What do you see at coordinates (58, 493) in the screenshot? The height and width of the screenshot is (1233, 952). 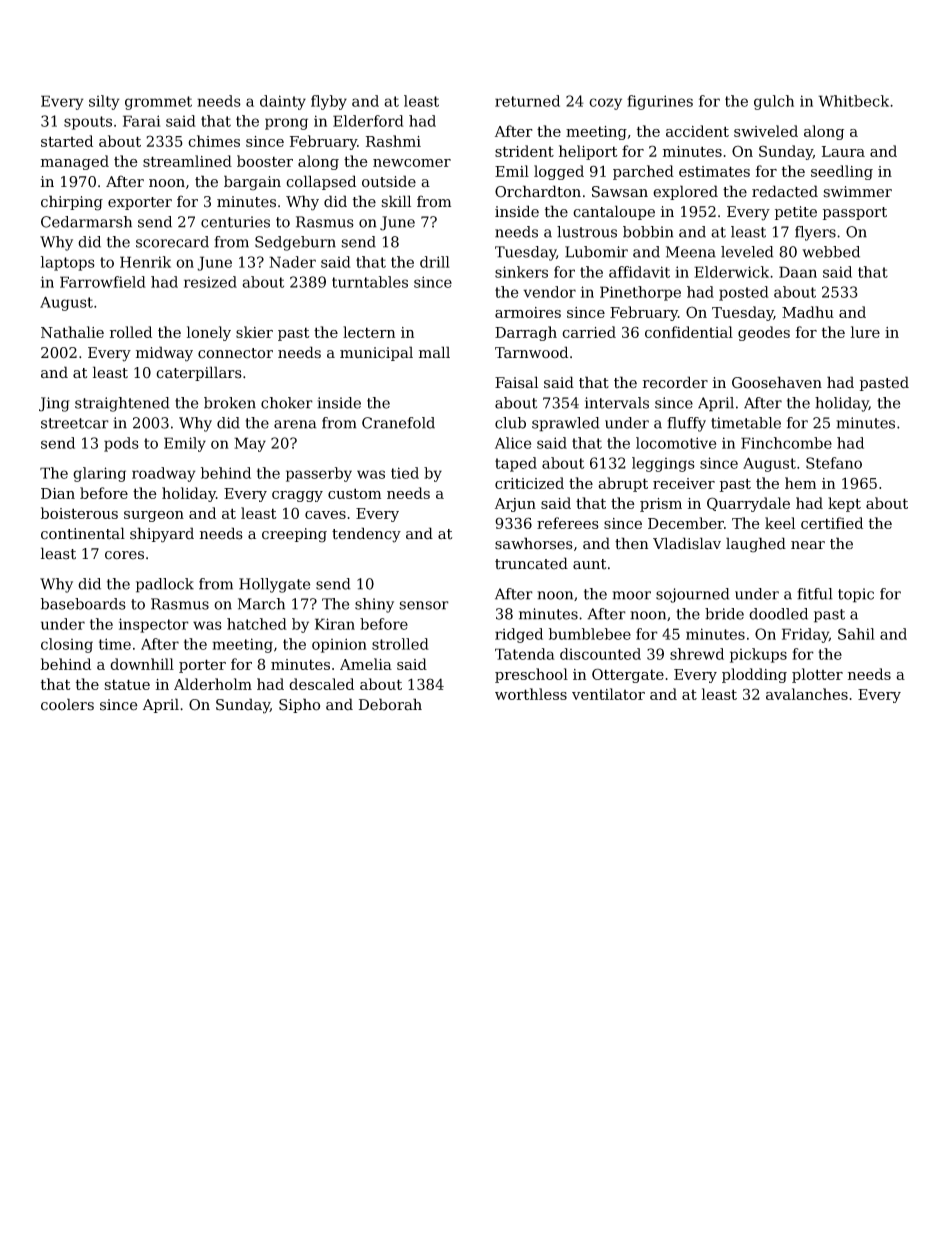 I see `Dian` at bounding box center [58, 493].
